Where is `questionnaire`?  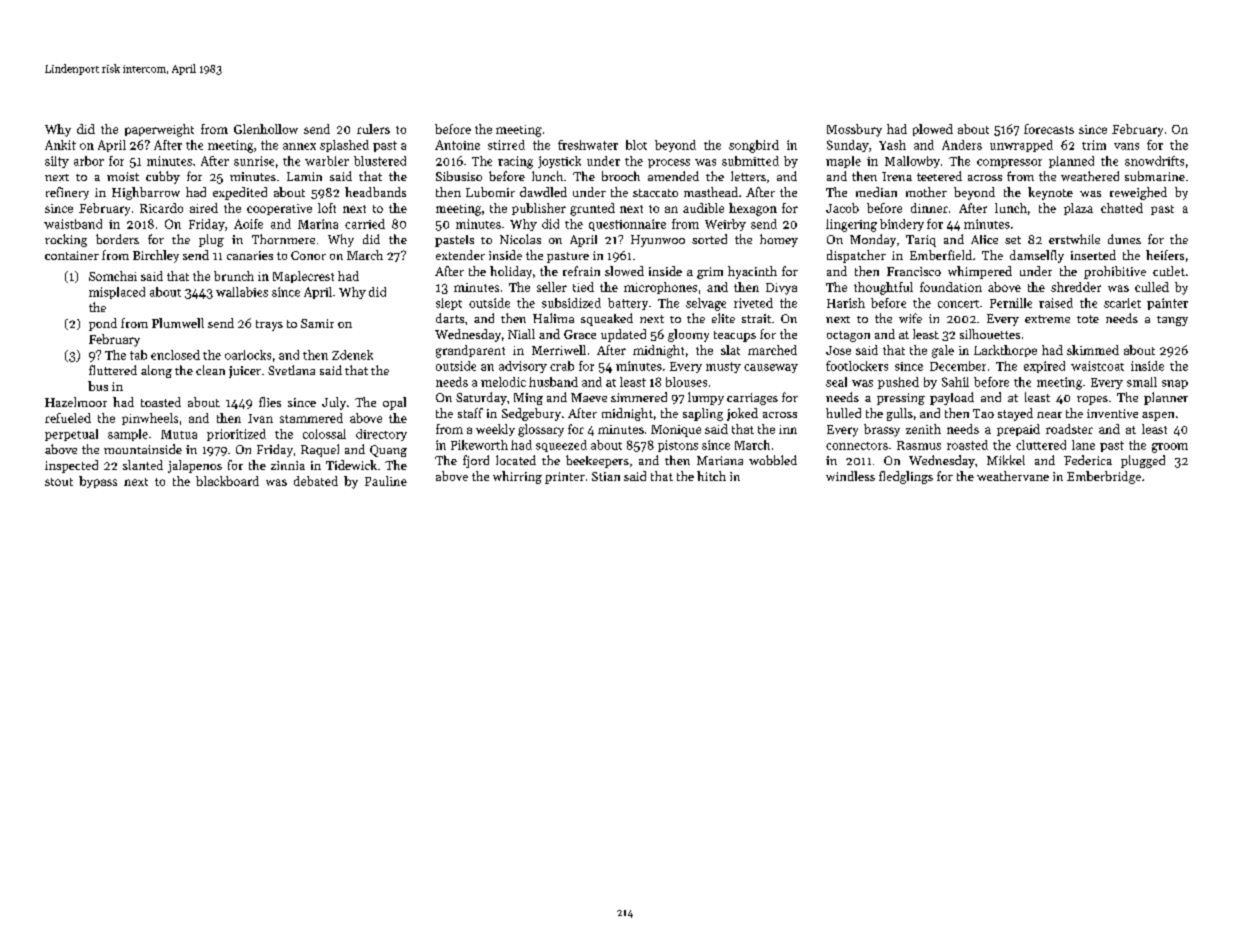 questionnaire is located at coordinates (627, 225).
